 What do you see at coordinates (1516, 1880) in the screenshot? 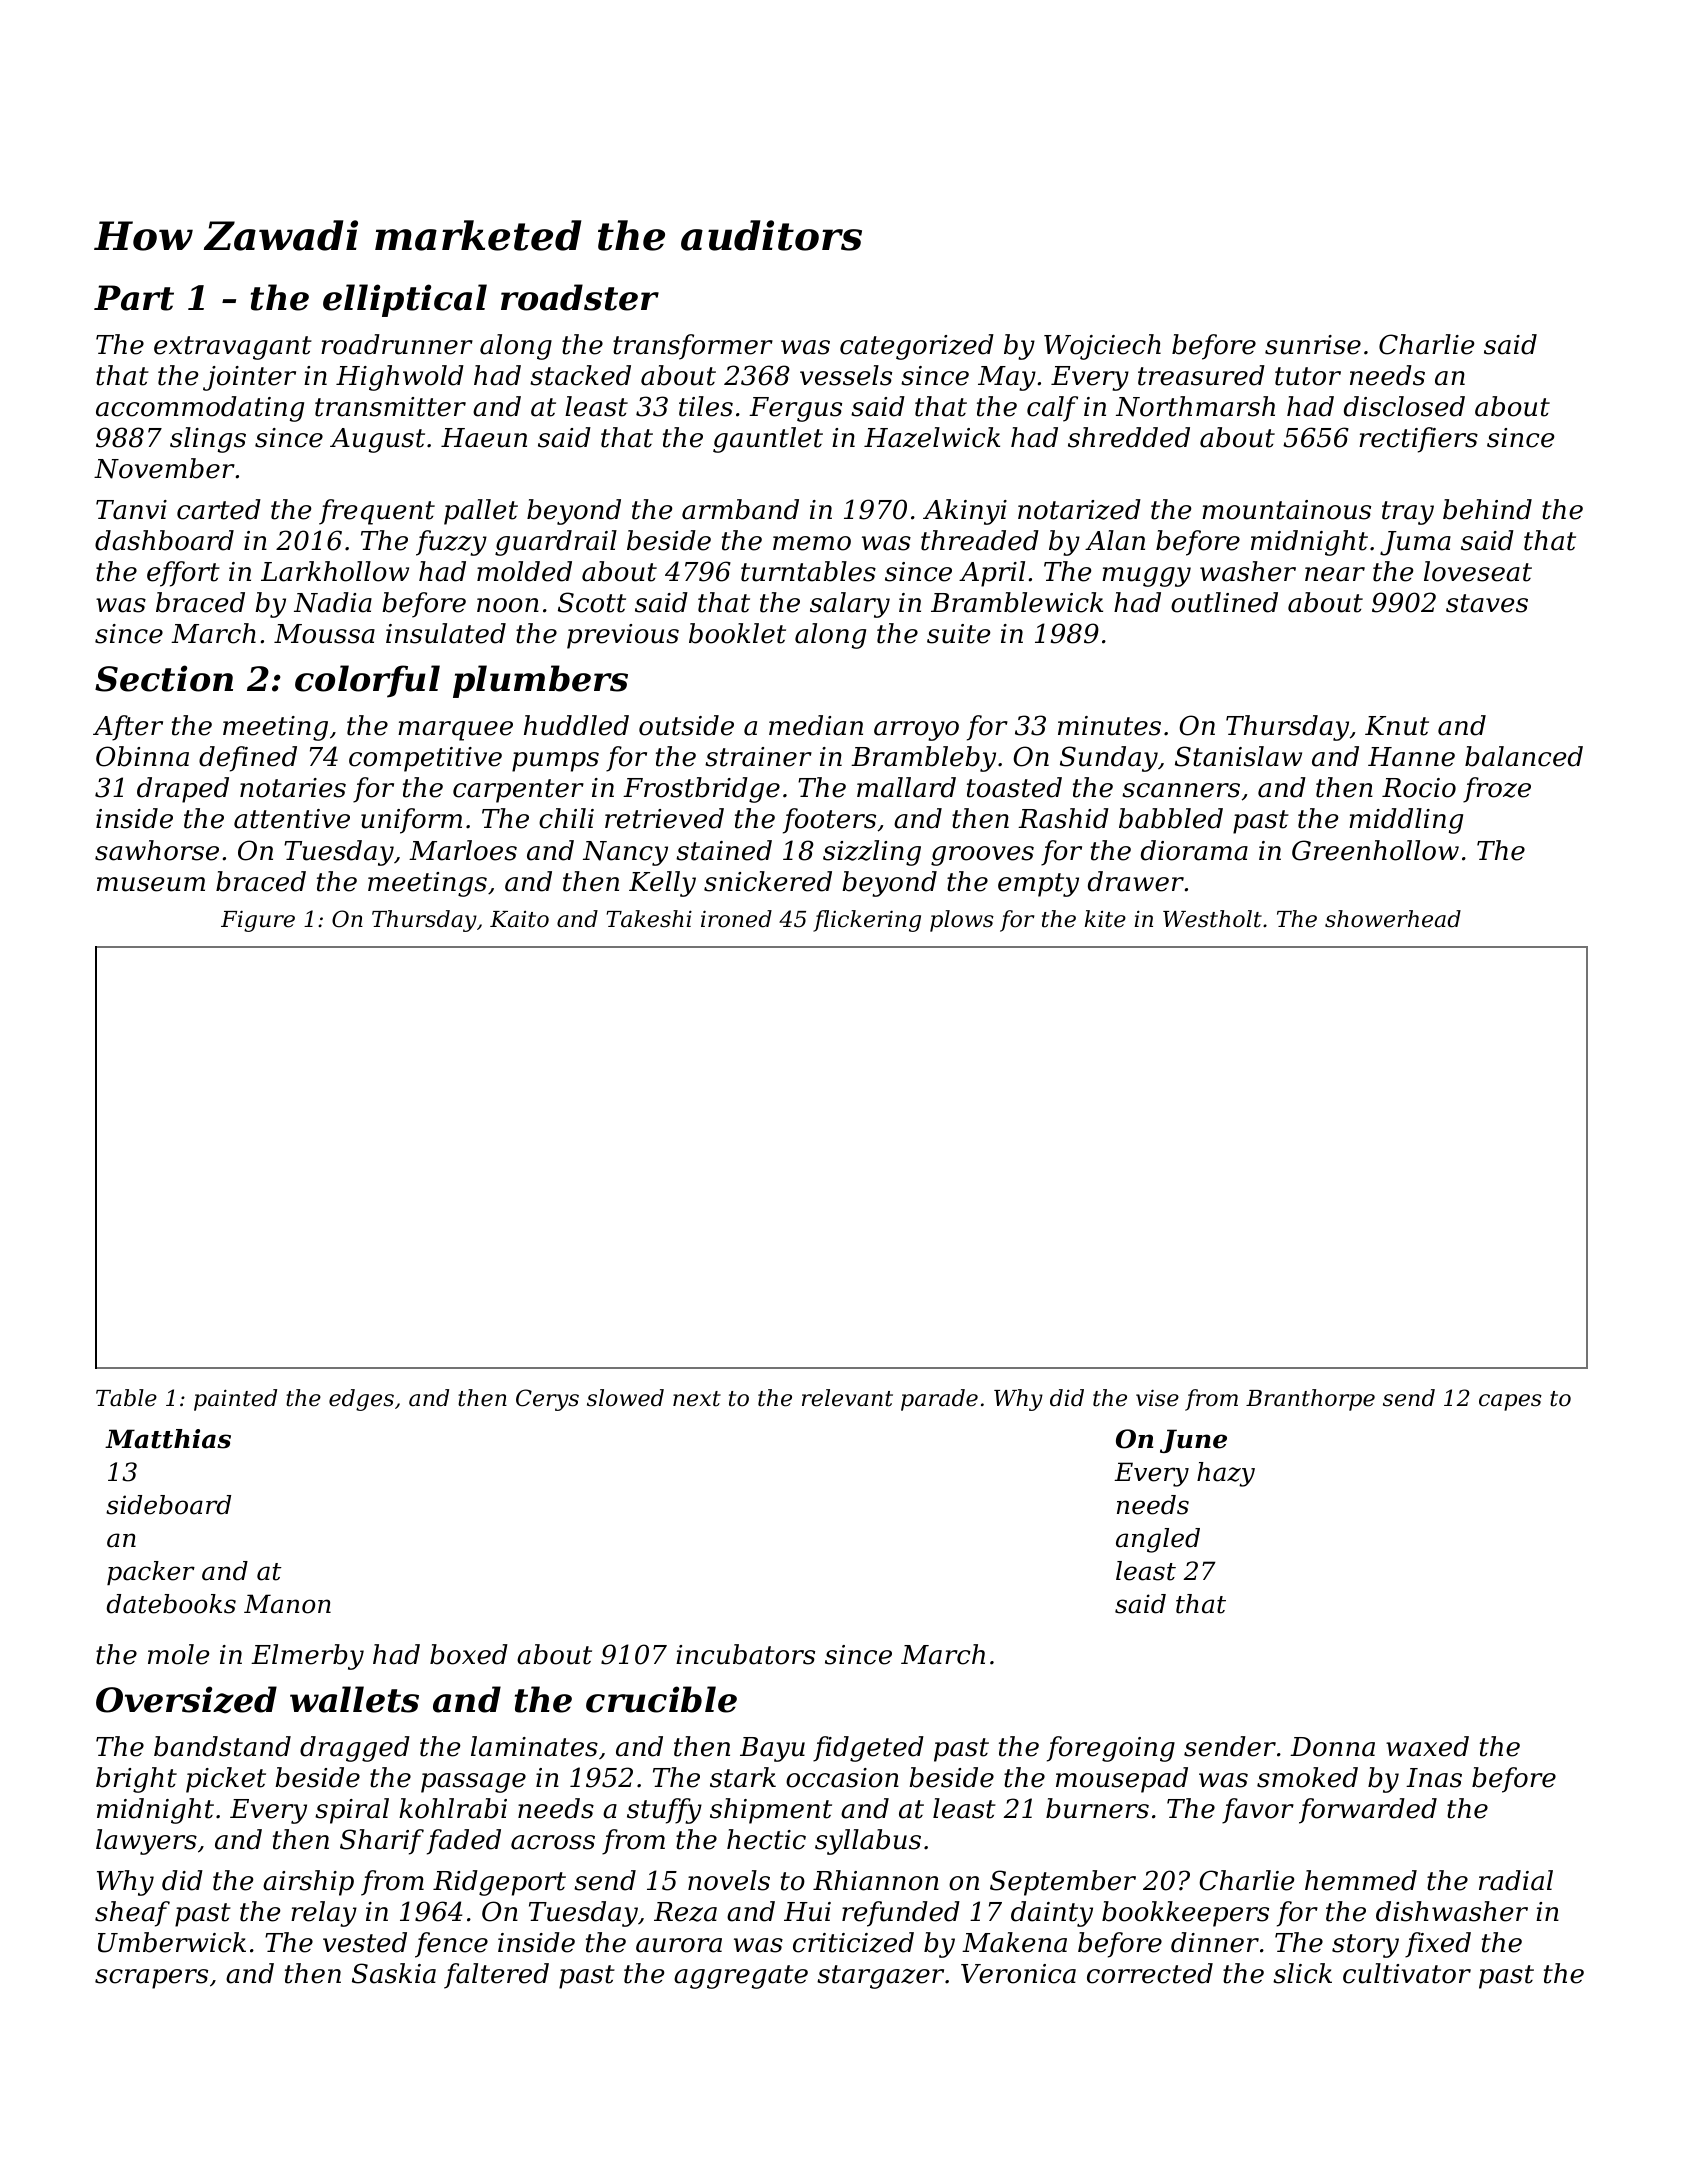
I see `radial` at bounding box center [1516, 1880].
